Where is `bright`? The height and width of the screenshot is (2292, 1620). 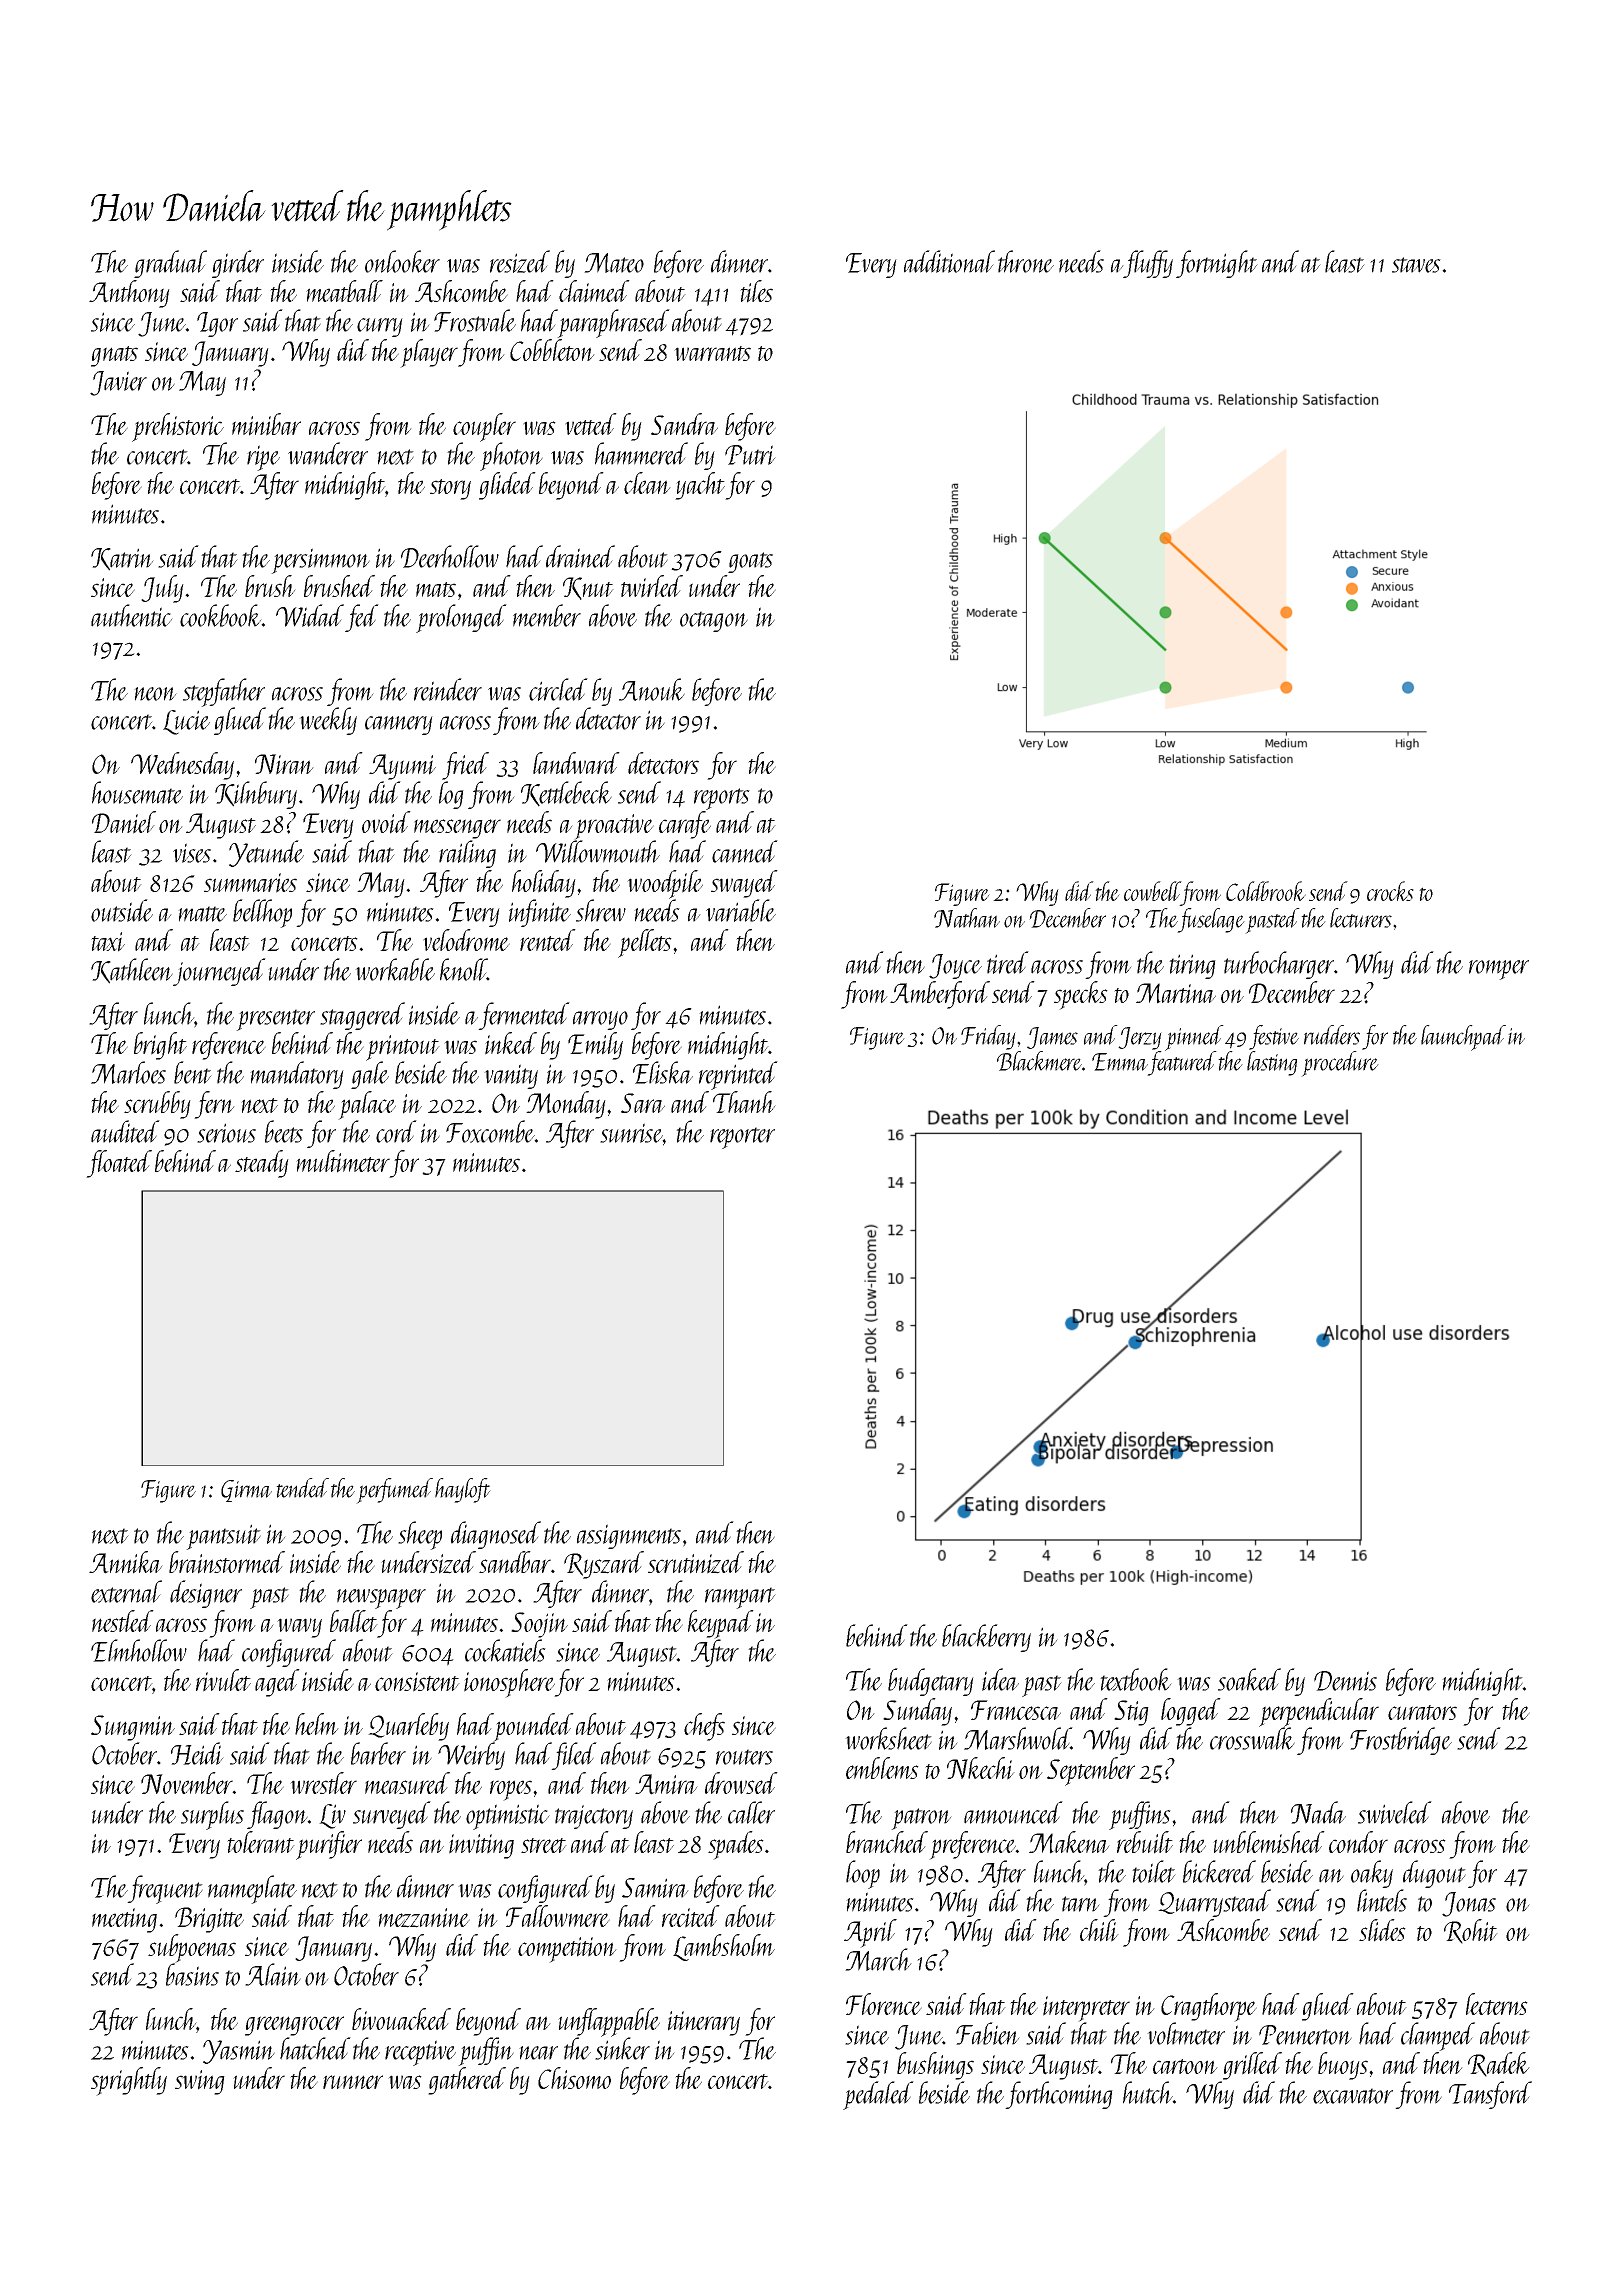
bright is located at coordinates (160, 1046).
